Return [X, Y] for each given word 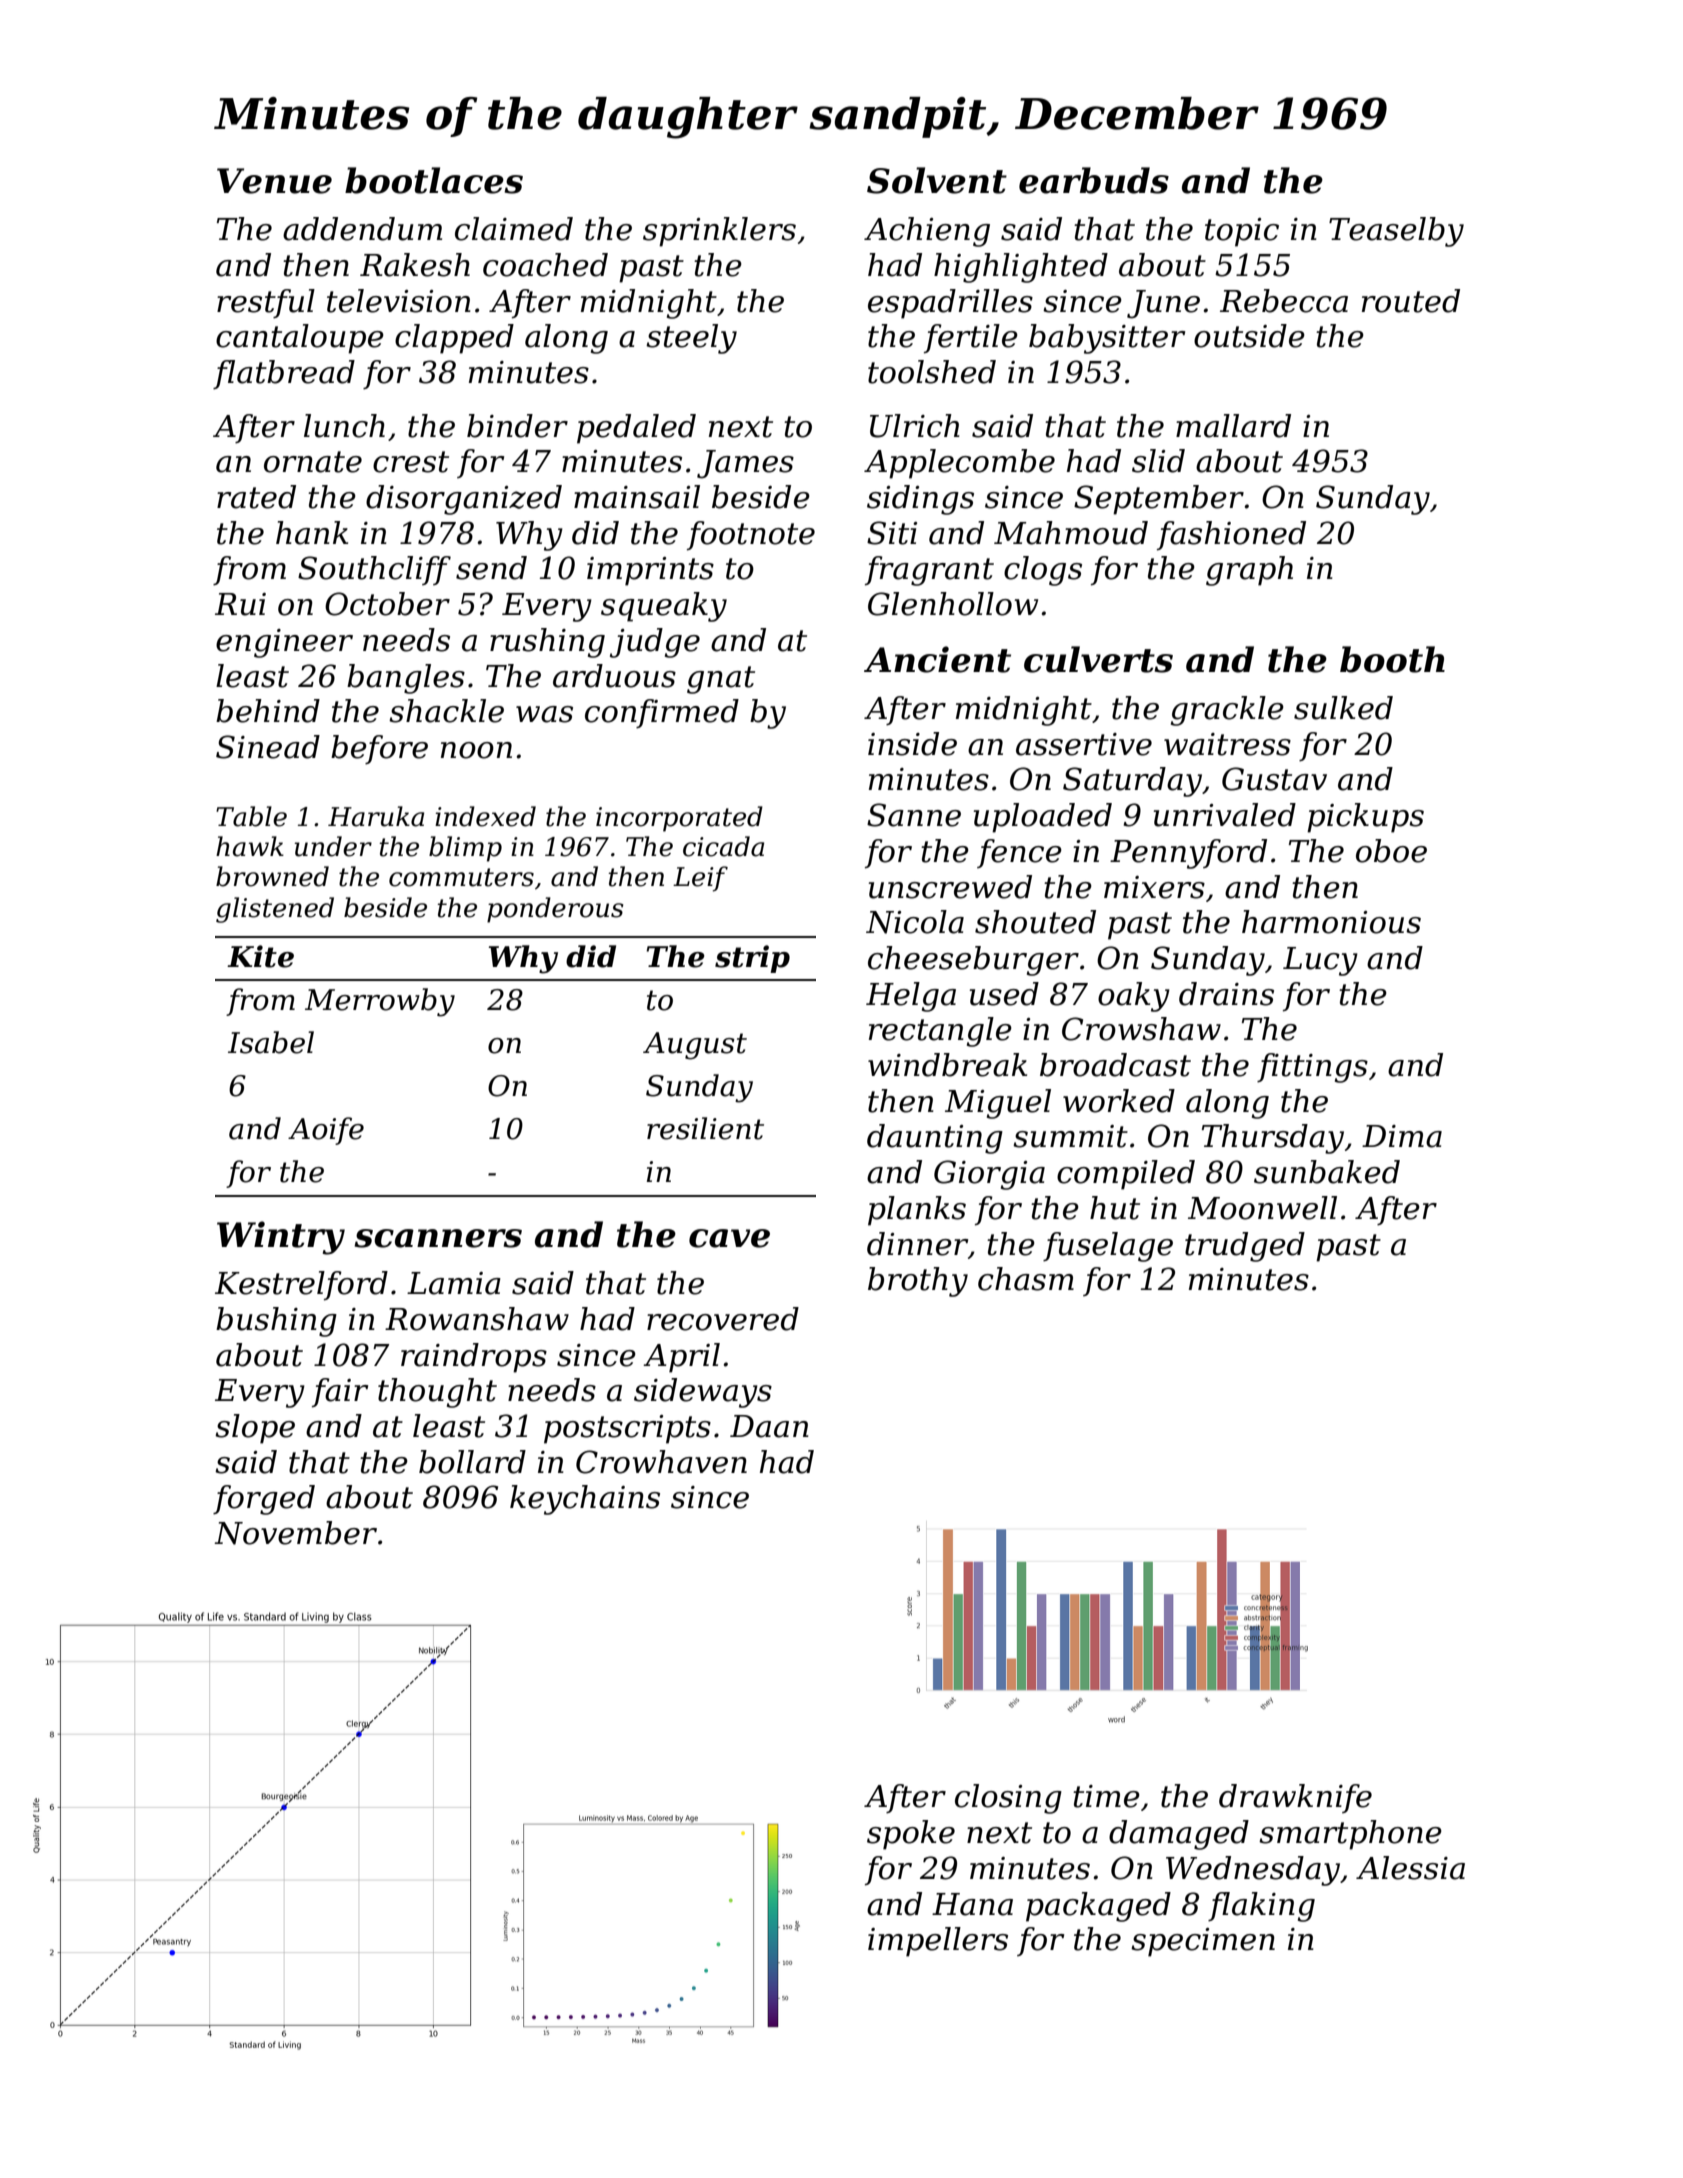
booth [1392, 659]
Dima [1402, 1136]
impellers [938, 1942]
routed [1411, 301]
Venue [274, 181]
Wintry [281, 1238]
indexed [485, 816]
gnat [721, 680]
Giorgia [989, 1175]
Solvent [937, 180]
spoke [911, 1835]
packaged [1098, 1907]
